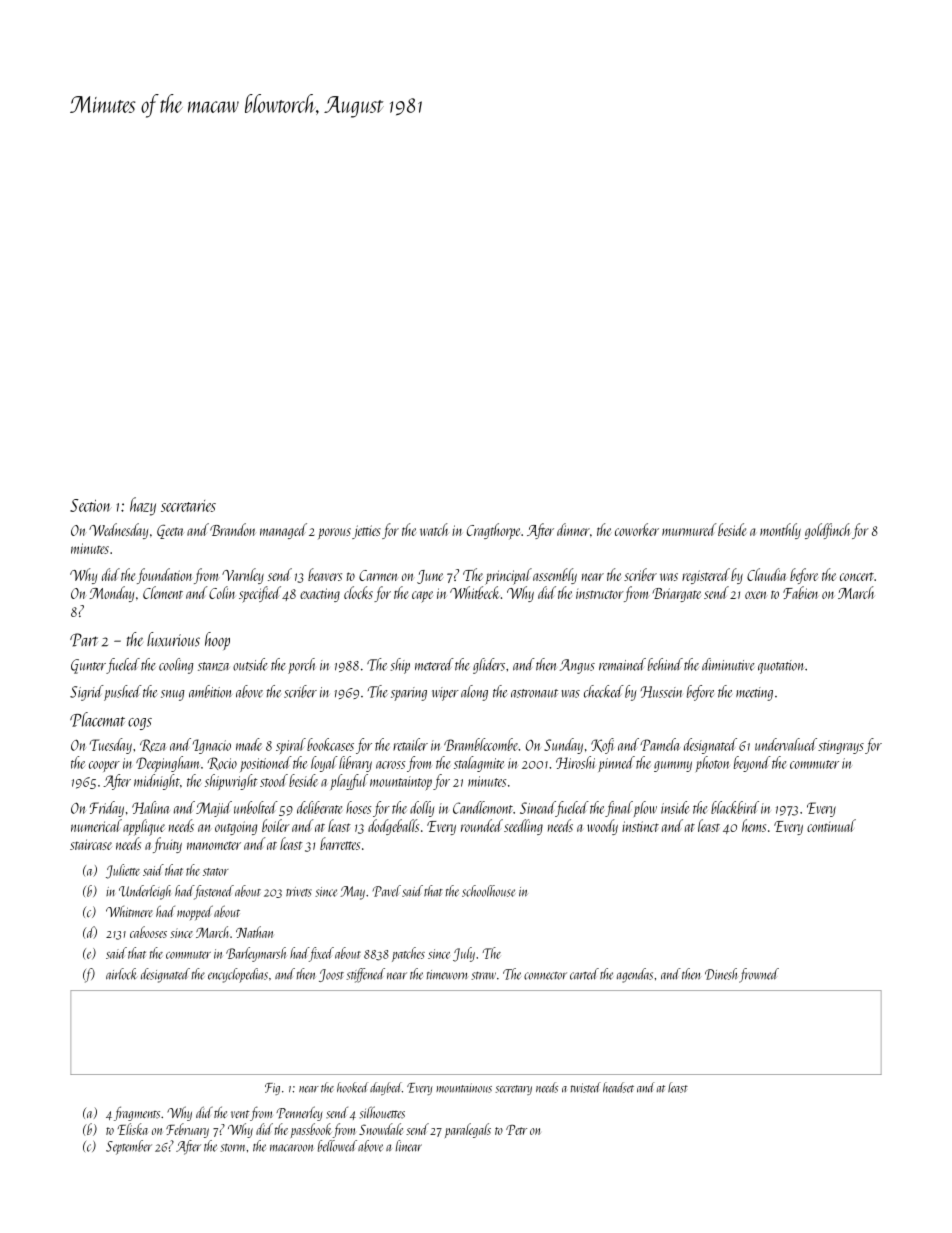  What do you see at coordinates (767, 574) in the page?
I see `Claudia` at bounding box center [767, 574].
